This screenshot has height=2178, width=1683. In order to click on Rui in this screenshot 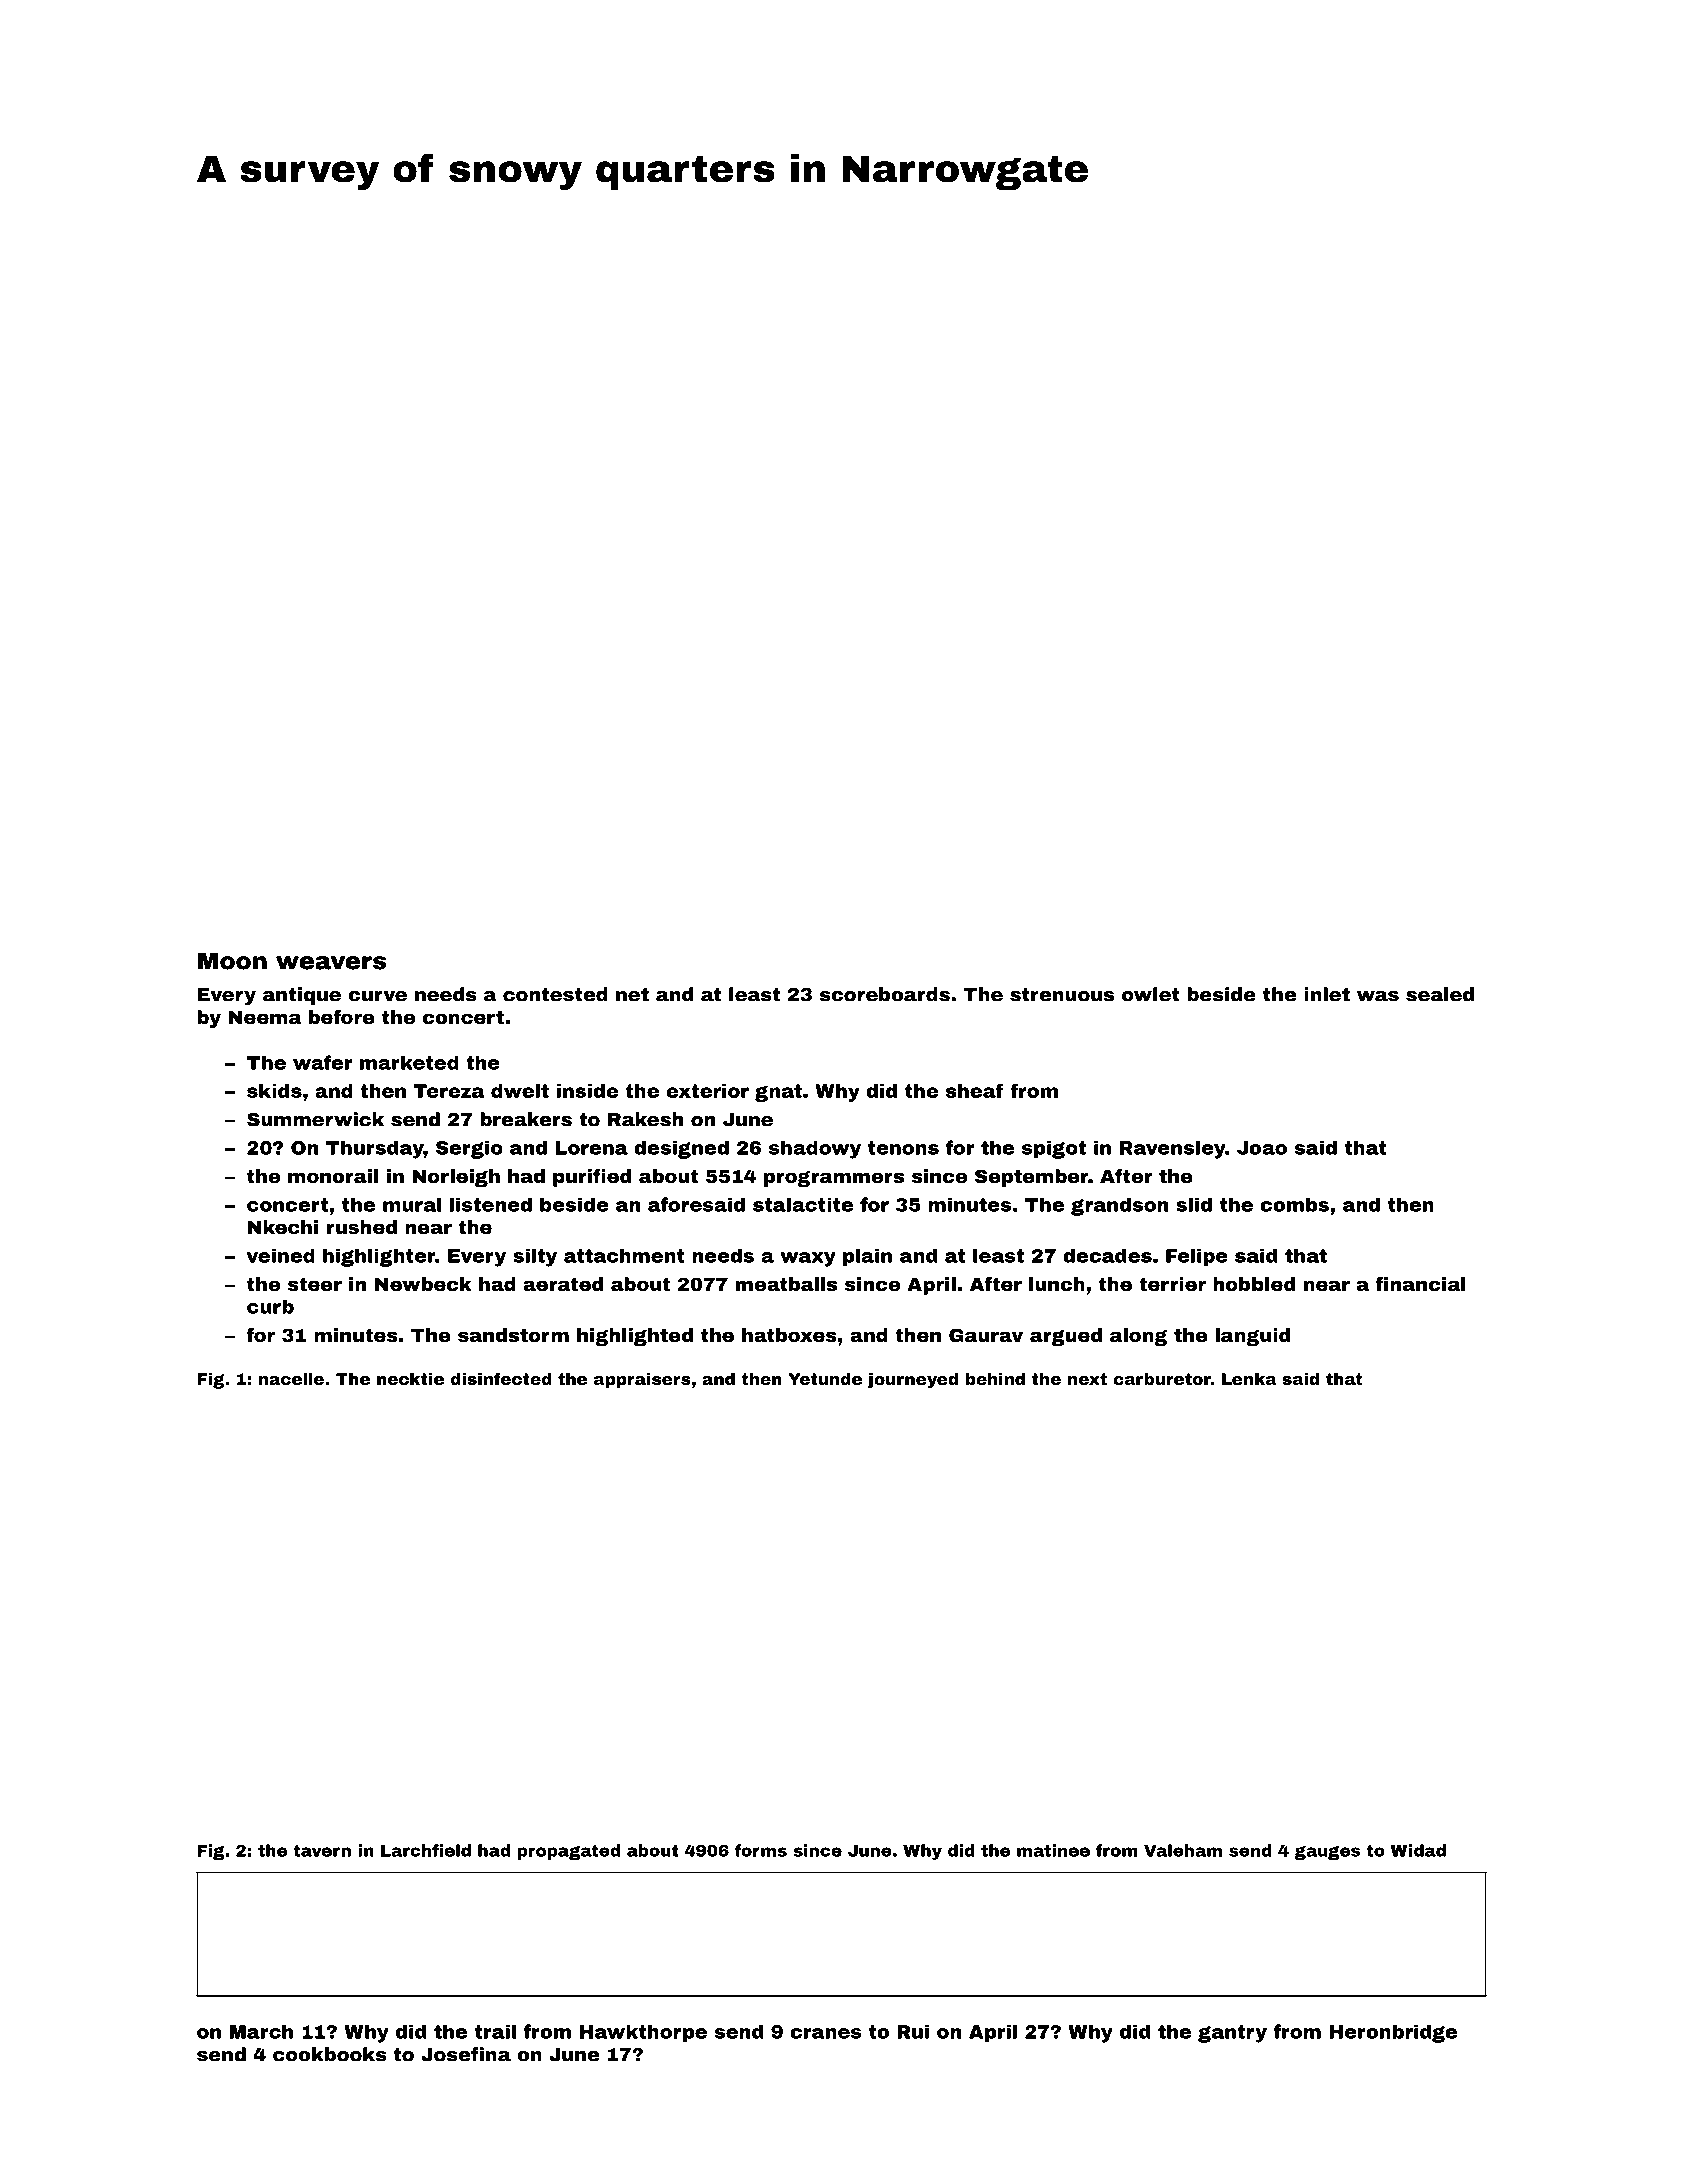, I will do `click(913, 2031)`.
